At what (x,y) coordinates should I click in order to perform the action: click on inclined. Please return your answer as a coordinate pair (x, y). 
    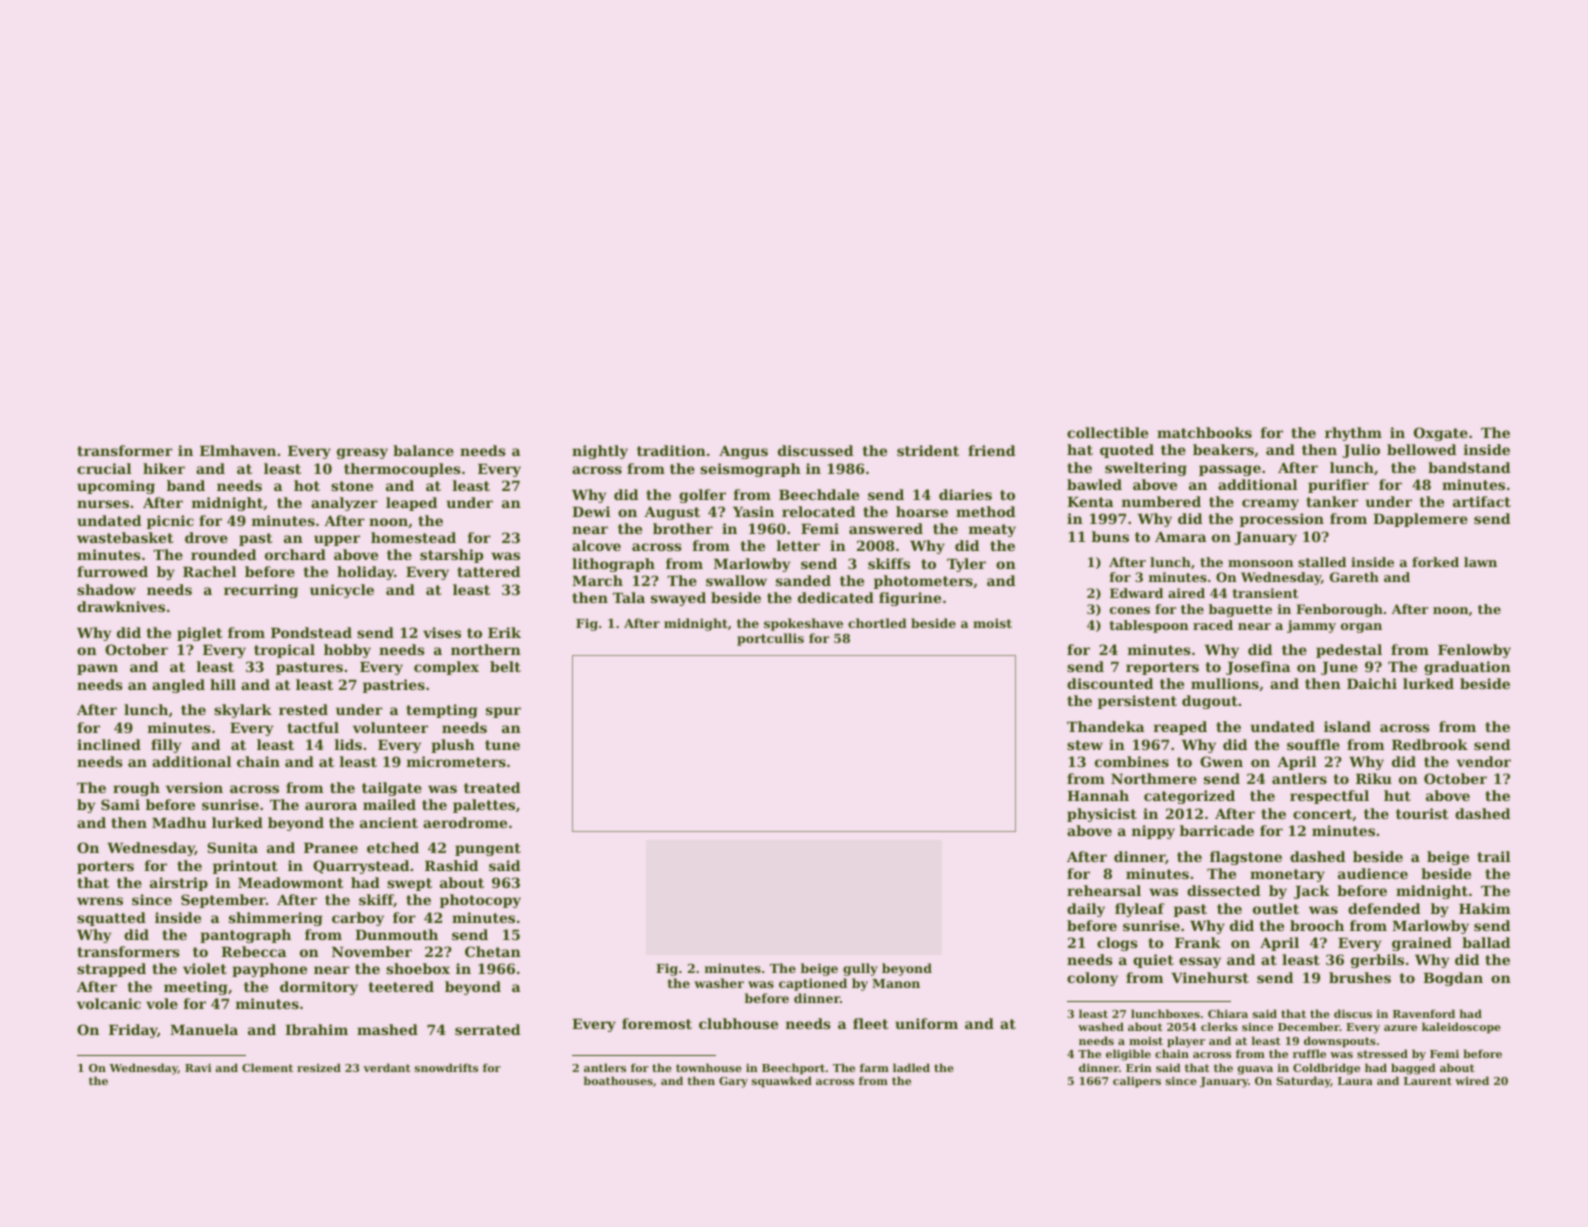
    Looking at the image, I should click on (109, 744).
